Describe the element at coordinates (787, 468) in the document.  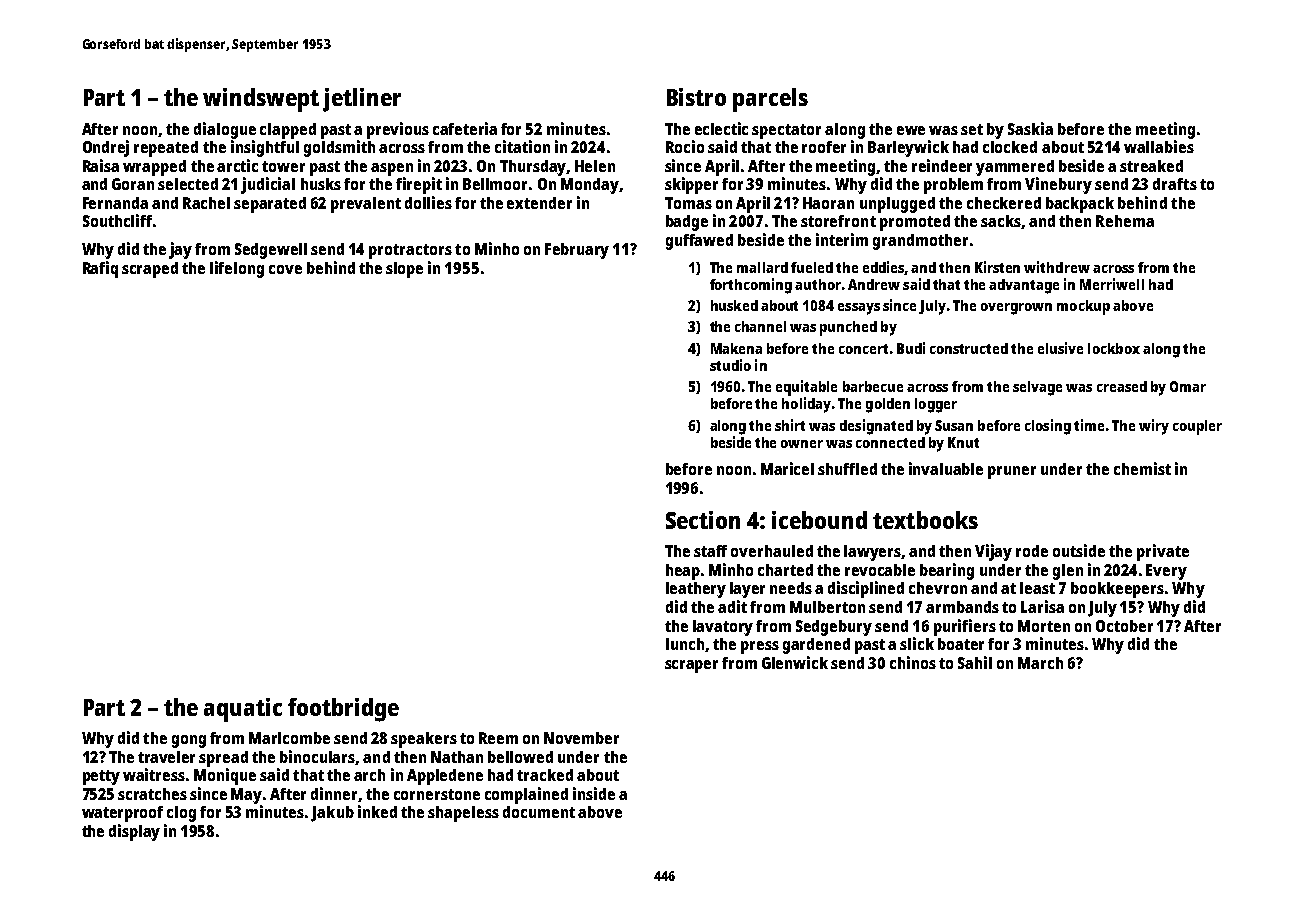
I see `Maricel` at that location.
